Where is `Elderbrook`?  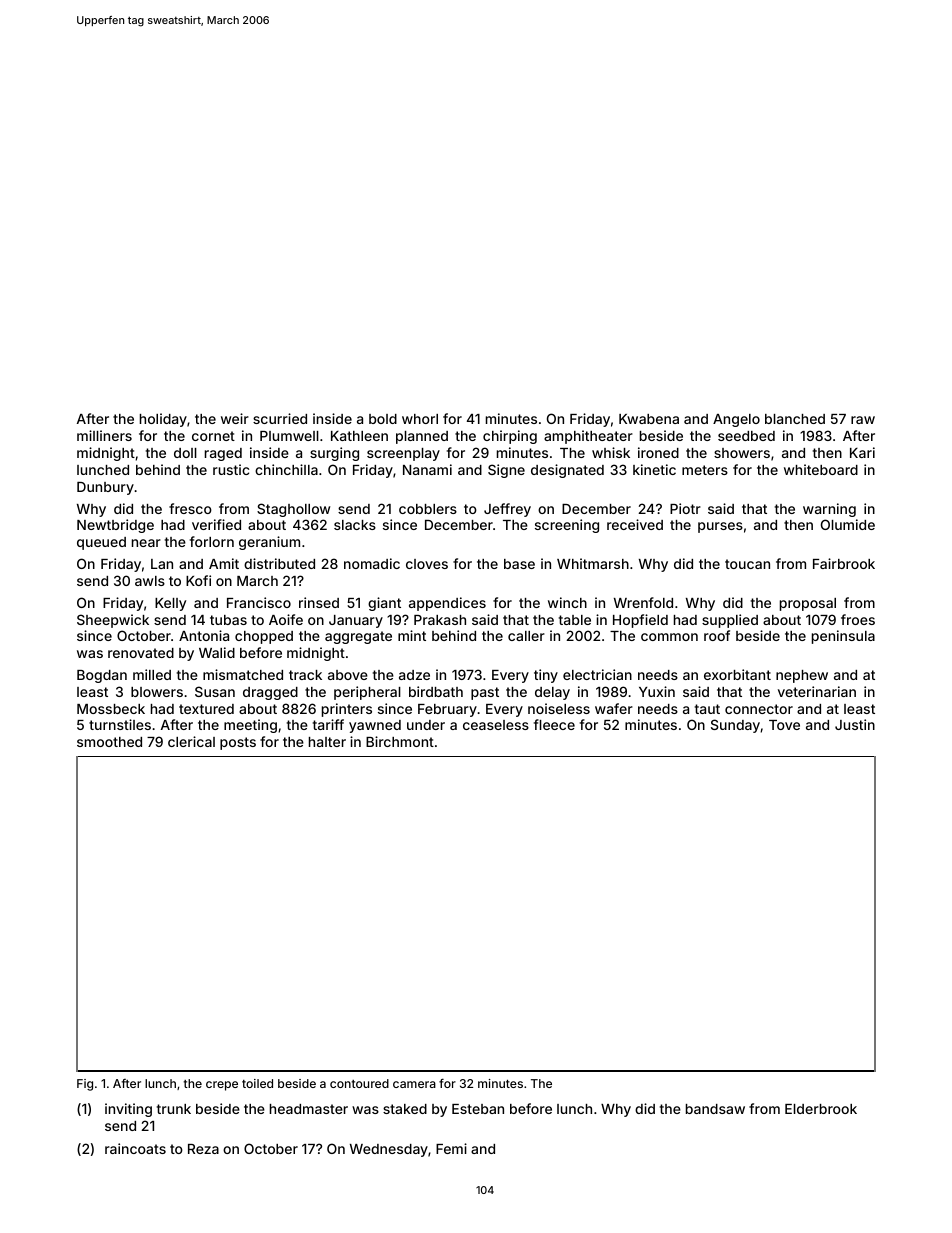
Elderbrook is located at coordinates (821, 1109).
